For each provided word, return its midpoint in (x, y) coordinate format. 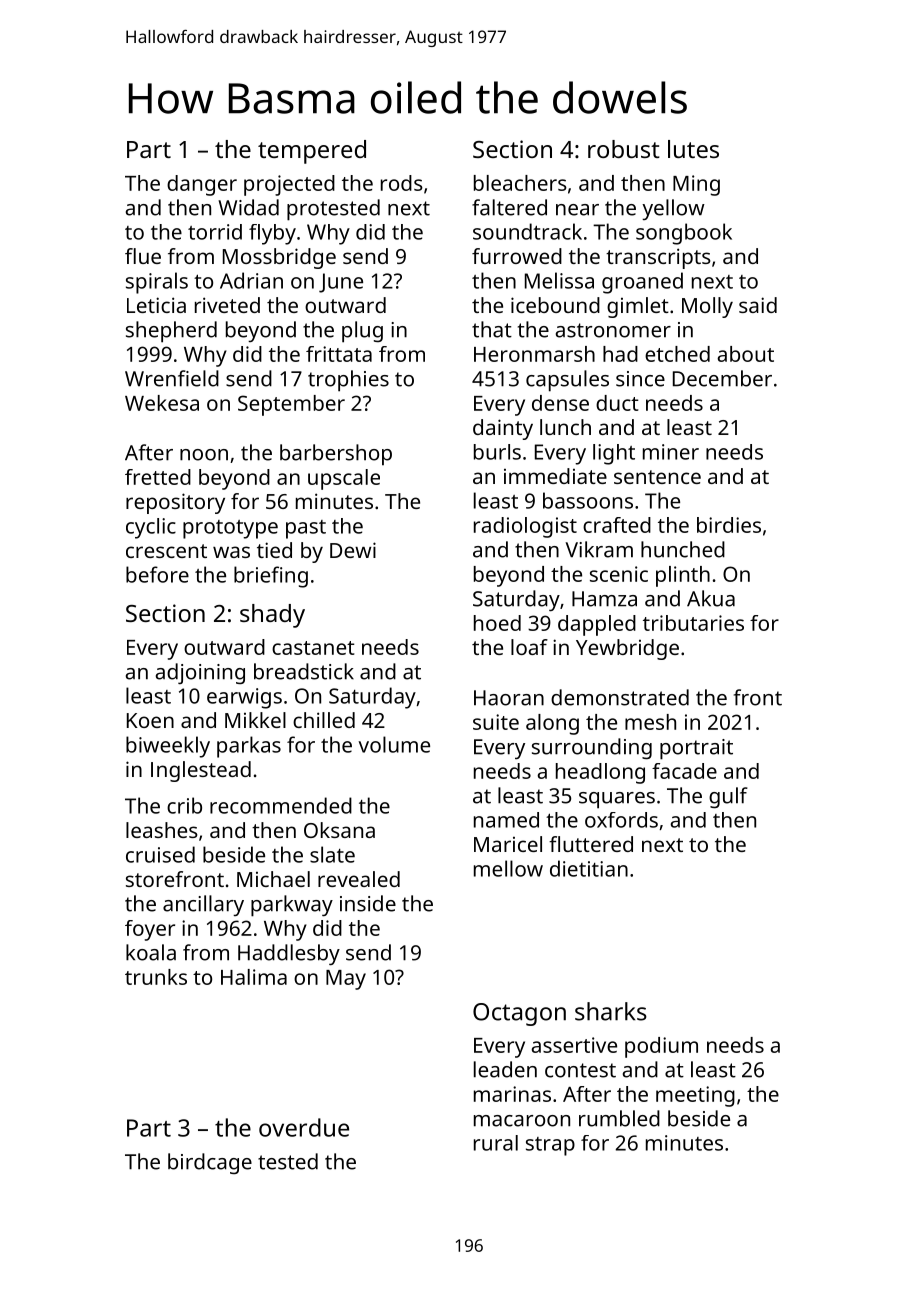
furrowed (517, 256)
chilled (324, 720)
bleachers (520, 183)
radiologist (525, 527)
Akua (711, 598)
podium (661, 1047)
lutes (693, 149)
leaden (505, 1069)
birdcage (210, 1163)
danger (202, 185)
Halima (254, 977)
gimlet (638, 307)
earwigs (244, 698)
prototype (230, 529)
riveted (227, 305)
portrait (696, 749)
